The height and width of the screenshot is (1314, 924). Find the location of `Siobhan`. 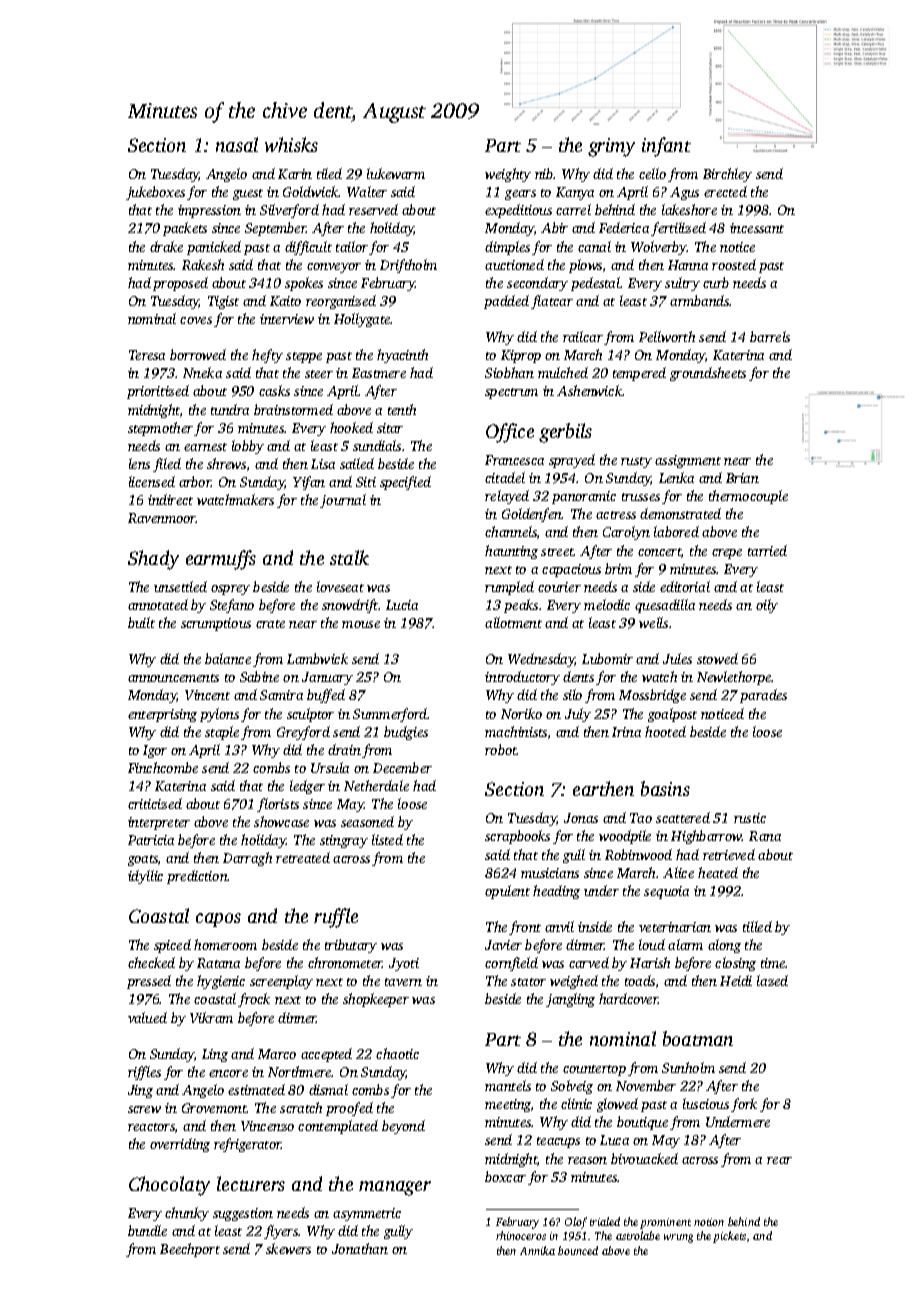

Siobhan is located at coordinates (509, 372).
